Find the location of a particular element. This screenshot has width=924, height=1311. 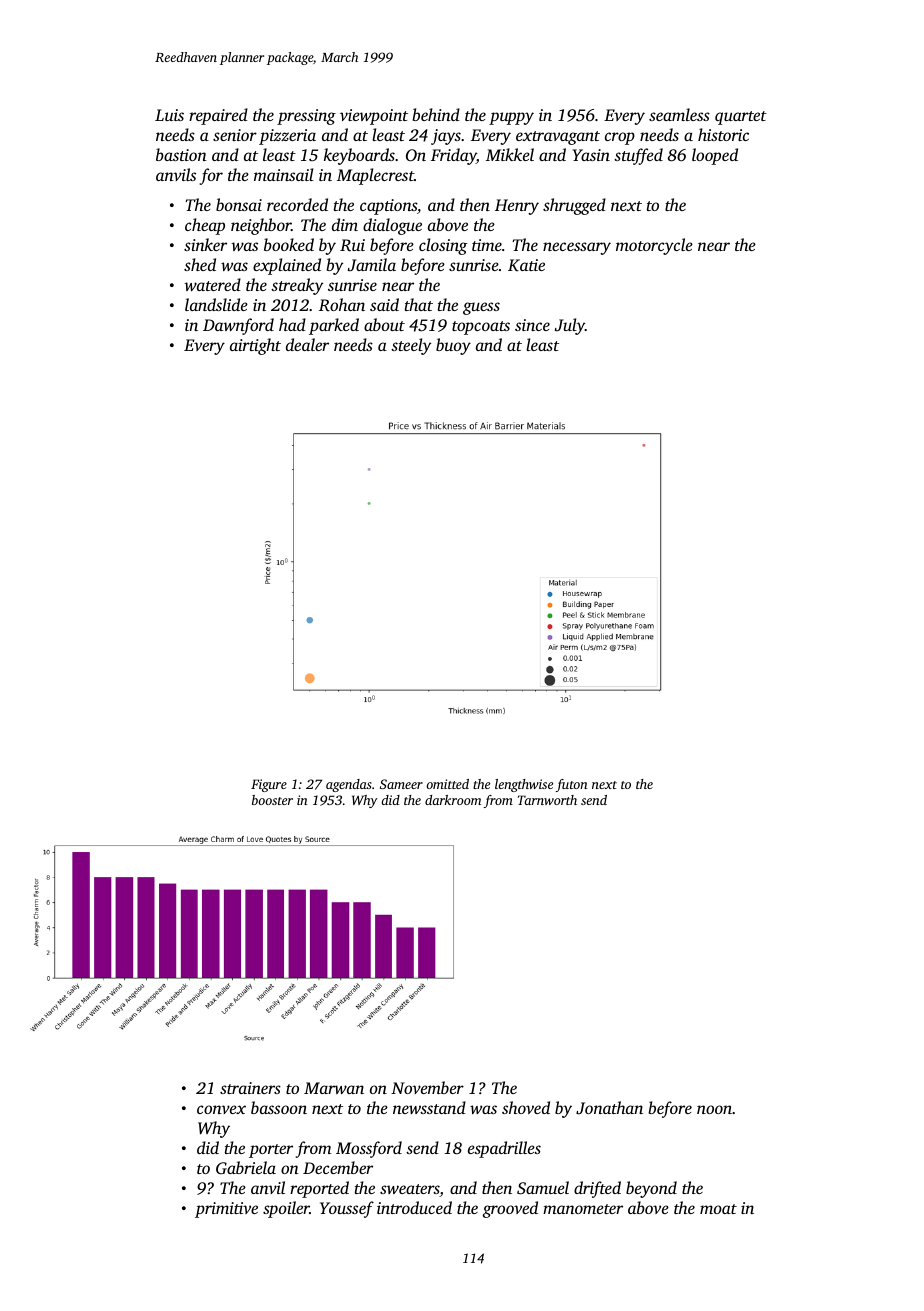

Tarnworth is located at coordinates (547, 800).
